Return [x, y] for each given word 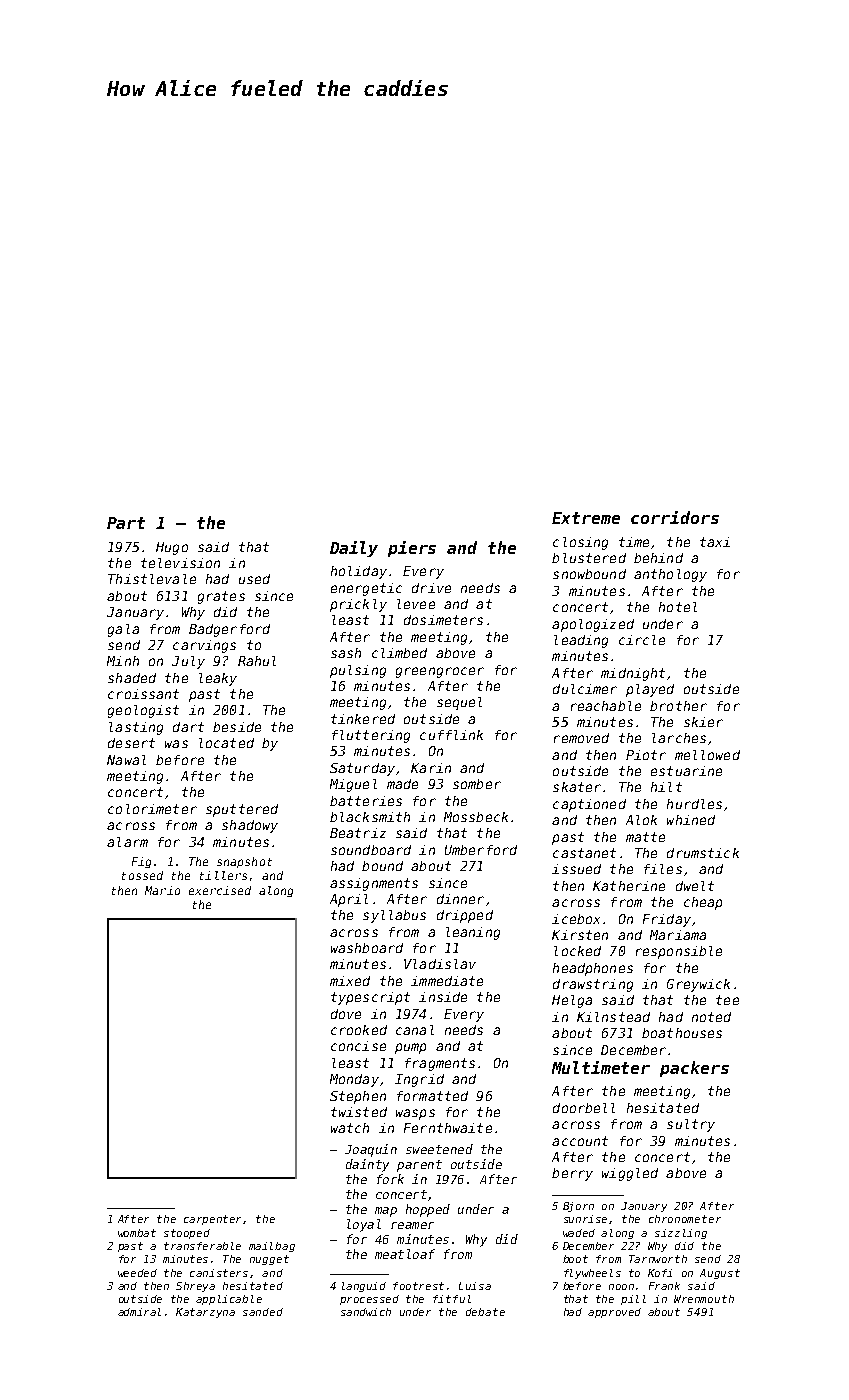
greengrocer [440, 672]
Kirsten [580, 935]
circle [642, 640]
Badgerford [229, 630]
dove [346, 1014]
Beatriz [358, 833]
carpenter [214, 1220]
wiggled [630, 1174]
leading [581, 641]
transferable [202, 1246]
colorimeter [152, 809]
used [254, 579]
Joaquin [371, 1150]
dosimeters [443, 620]
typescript [370, 998]
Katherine [629, 886]
